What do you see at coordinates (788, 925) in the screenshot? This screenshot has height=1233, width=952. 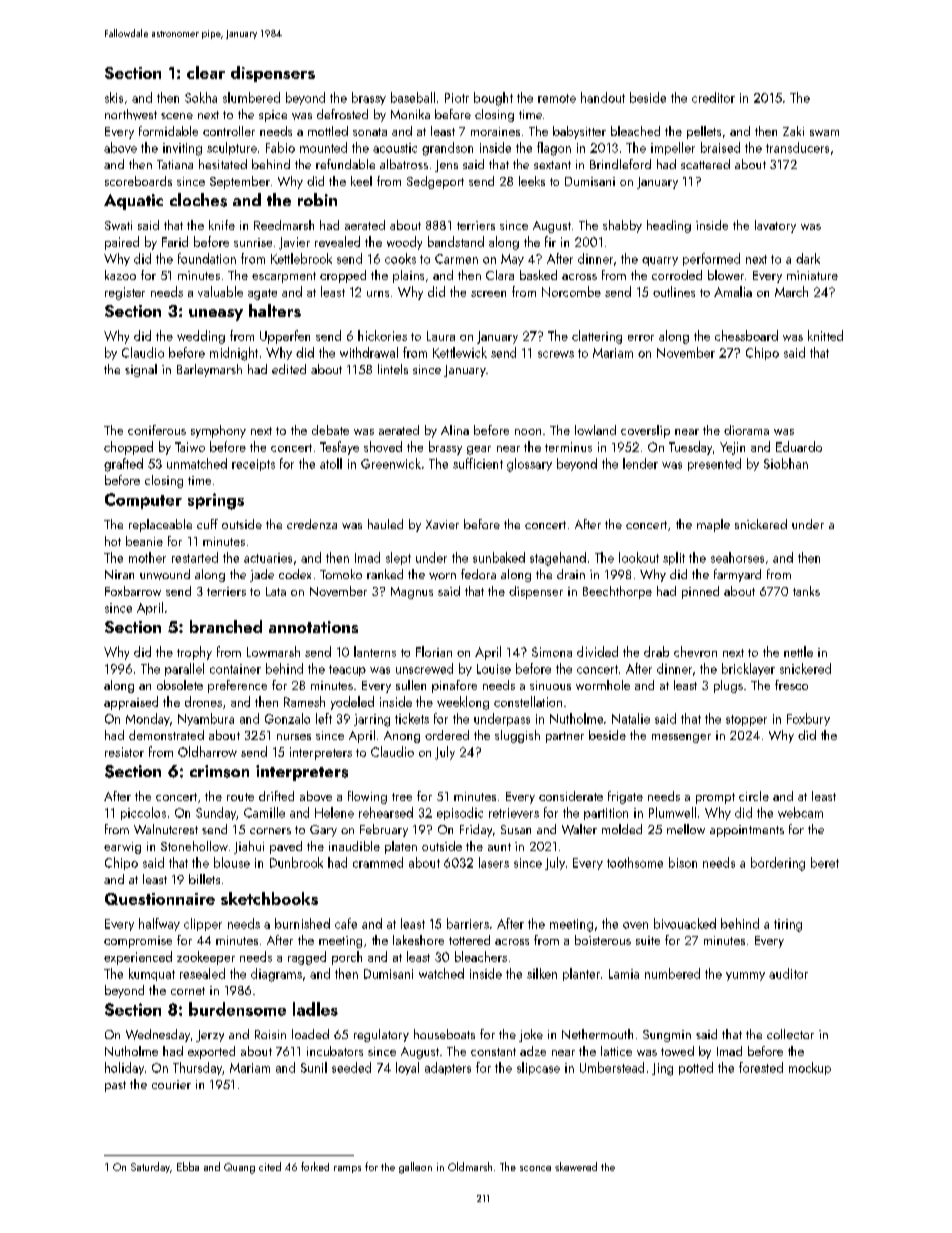 I see `tiring` at bounding box center [788, 925].
